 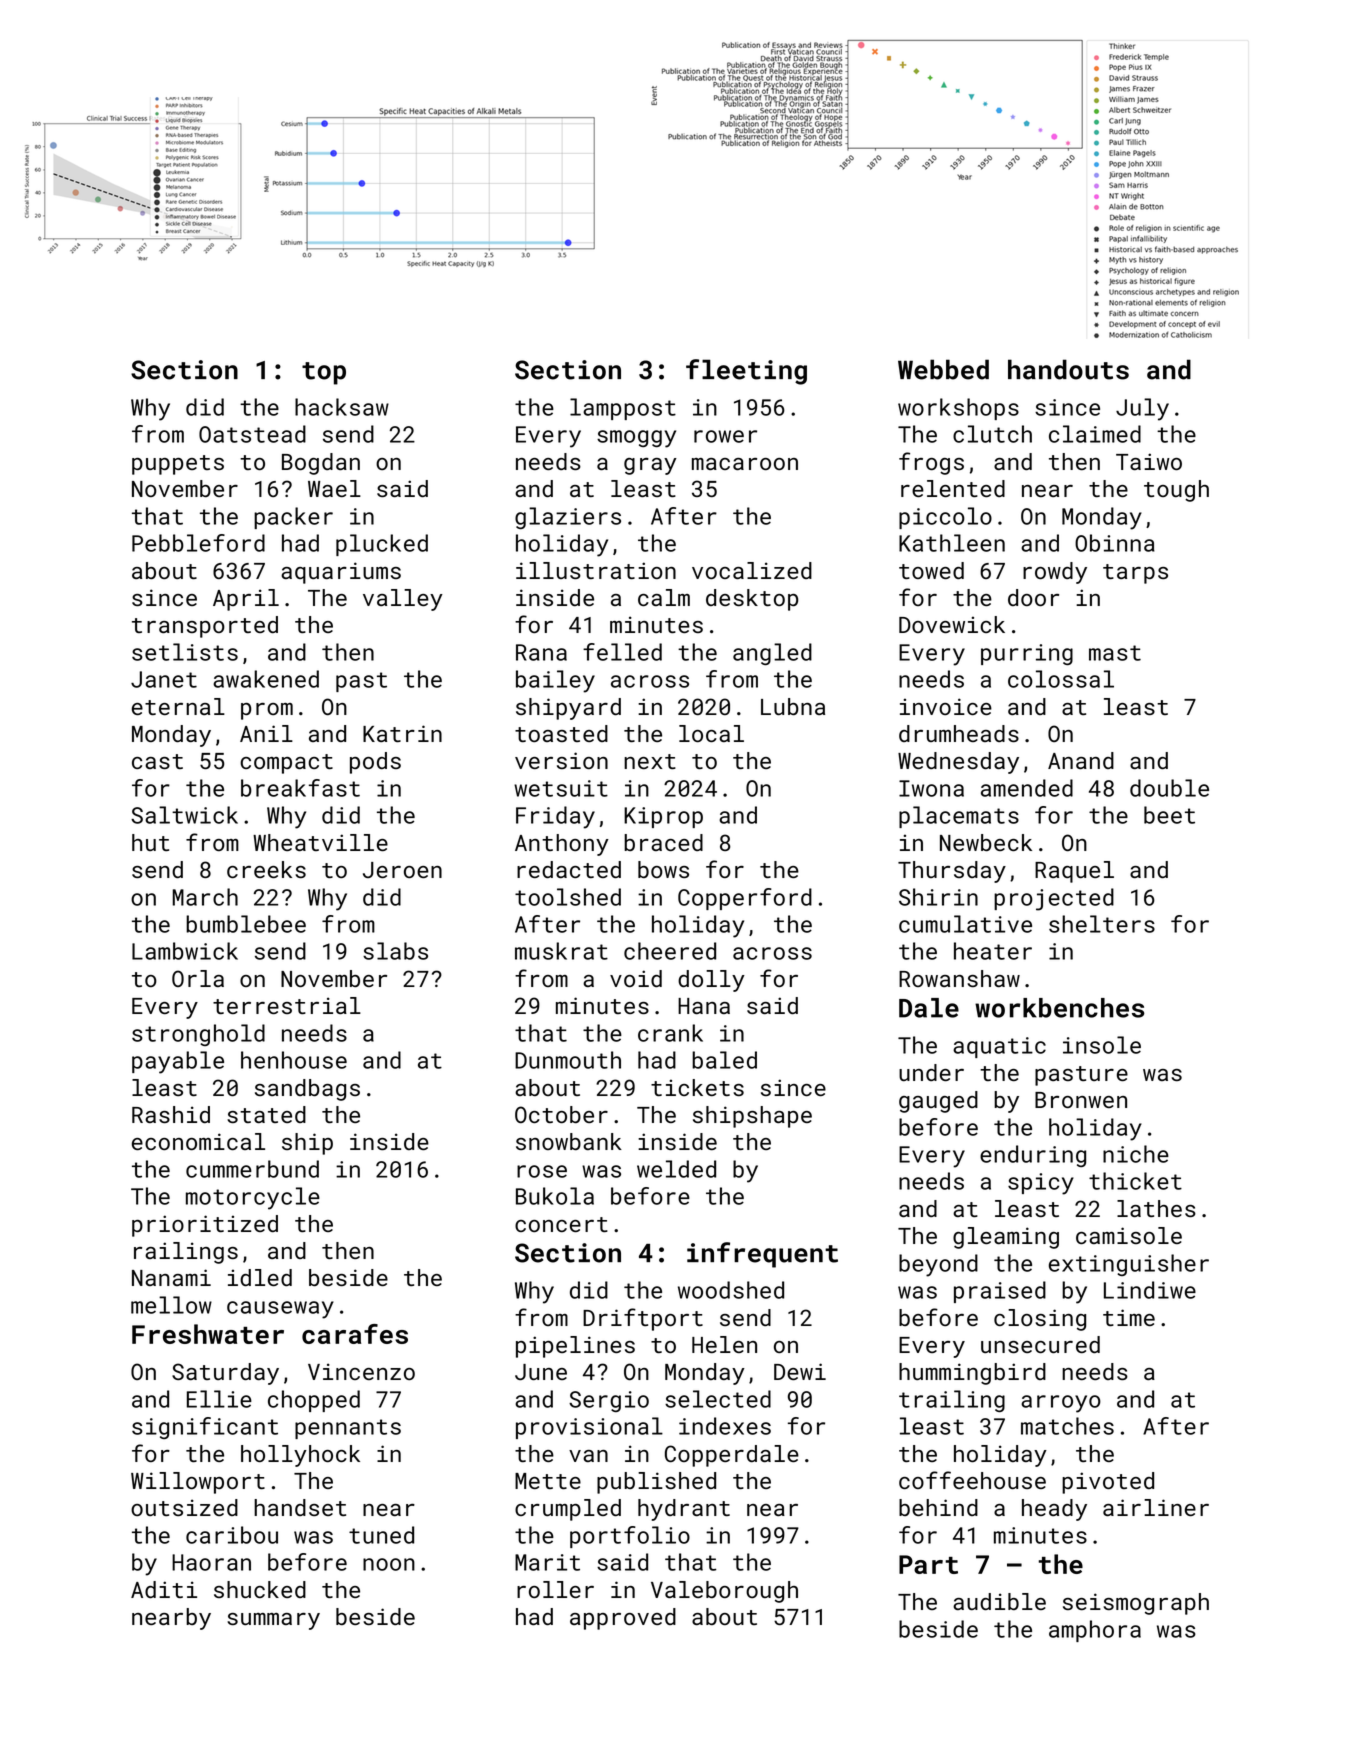 What do you see at coordinates (342, 407) in the image?
I see `hacksaw` at bounding box center [342, 407].
